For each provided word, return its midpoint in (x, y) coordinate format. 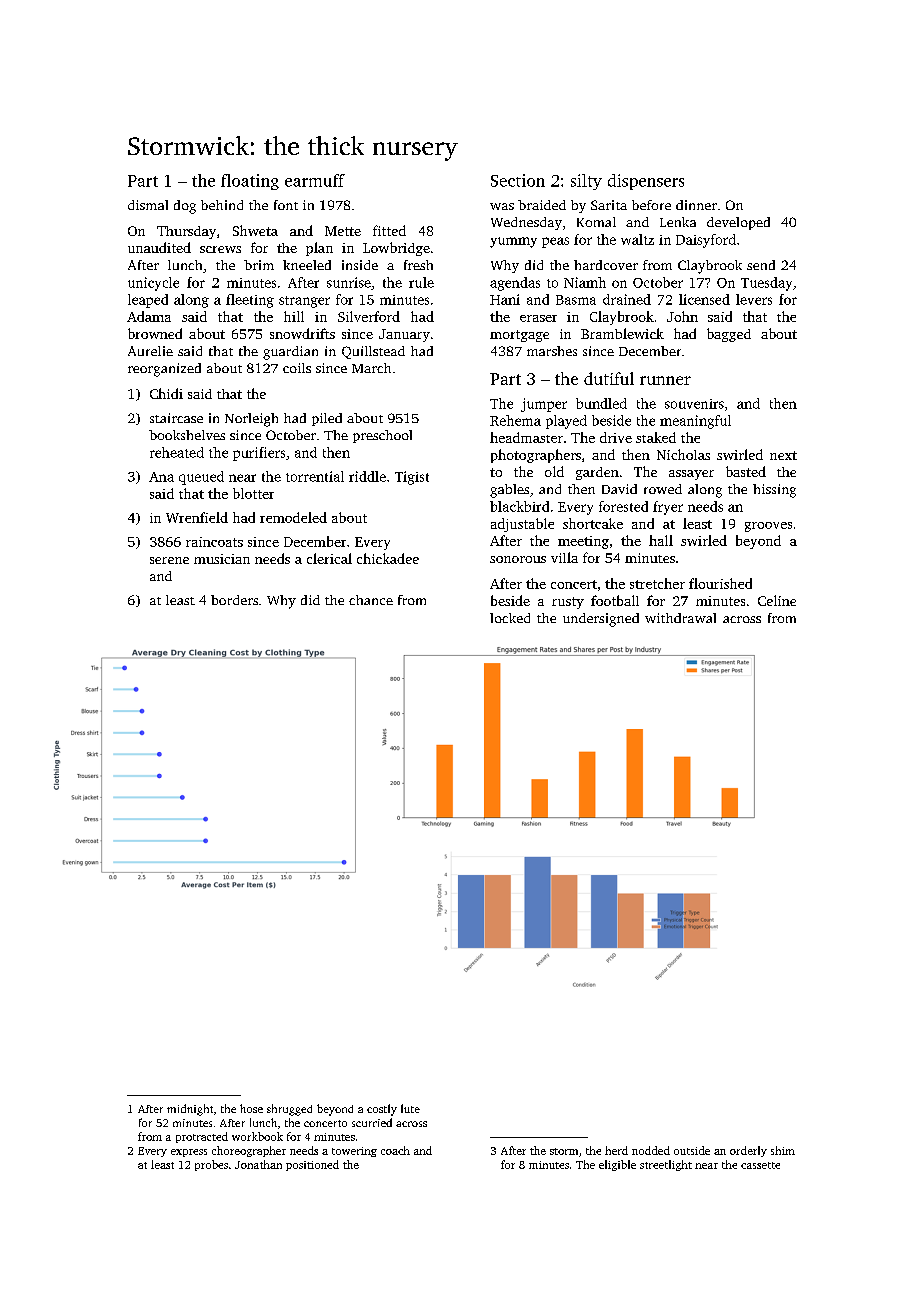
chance (371, 600)
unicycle (153, 284)
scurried (372, 1122)
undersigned (601, 620)
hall (661, 540)
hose (251, 1108)
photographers (536, 456)
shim (783, 1150)
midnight (190, 1110)
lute (410, 1108)
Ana (161, 477)
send (761, 265)
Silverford (369, 316)
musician (222, 559)
